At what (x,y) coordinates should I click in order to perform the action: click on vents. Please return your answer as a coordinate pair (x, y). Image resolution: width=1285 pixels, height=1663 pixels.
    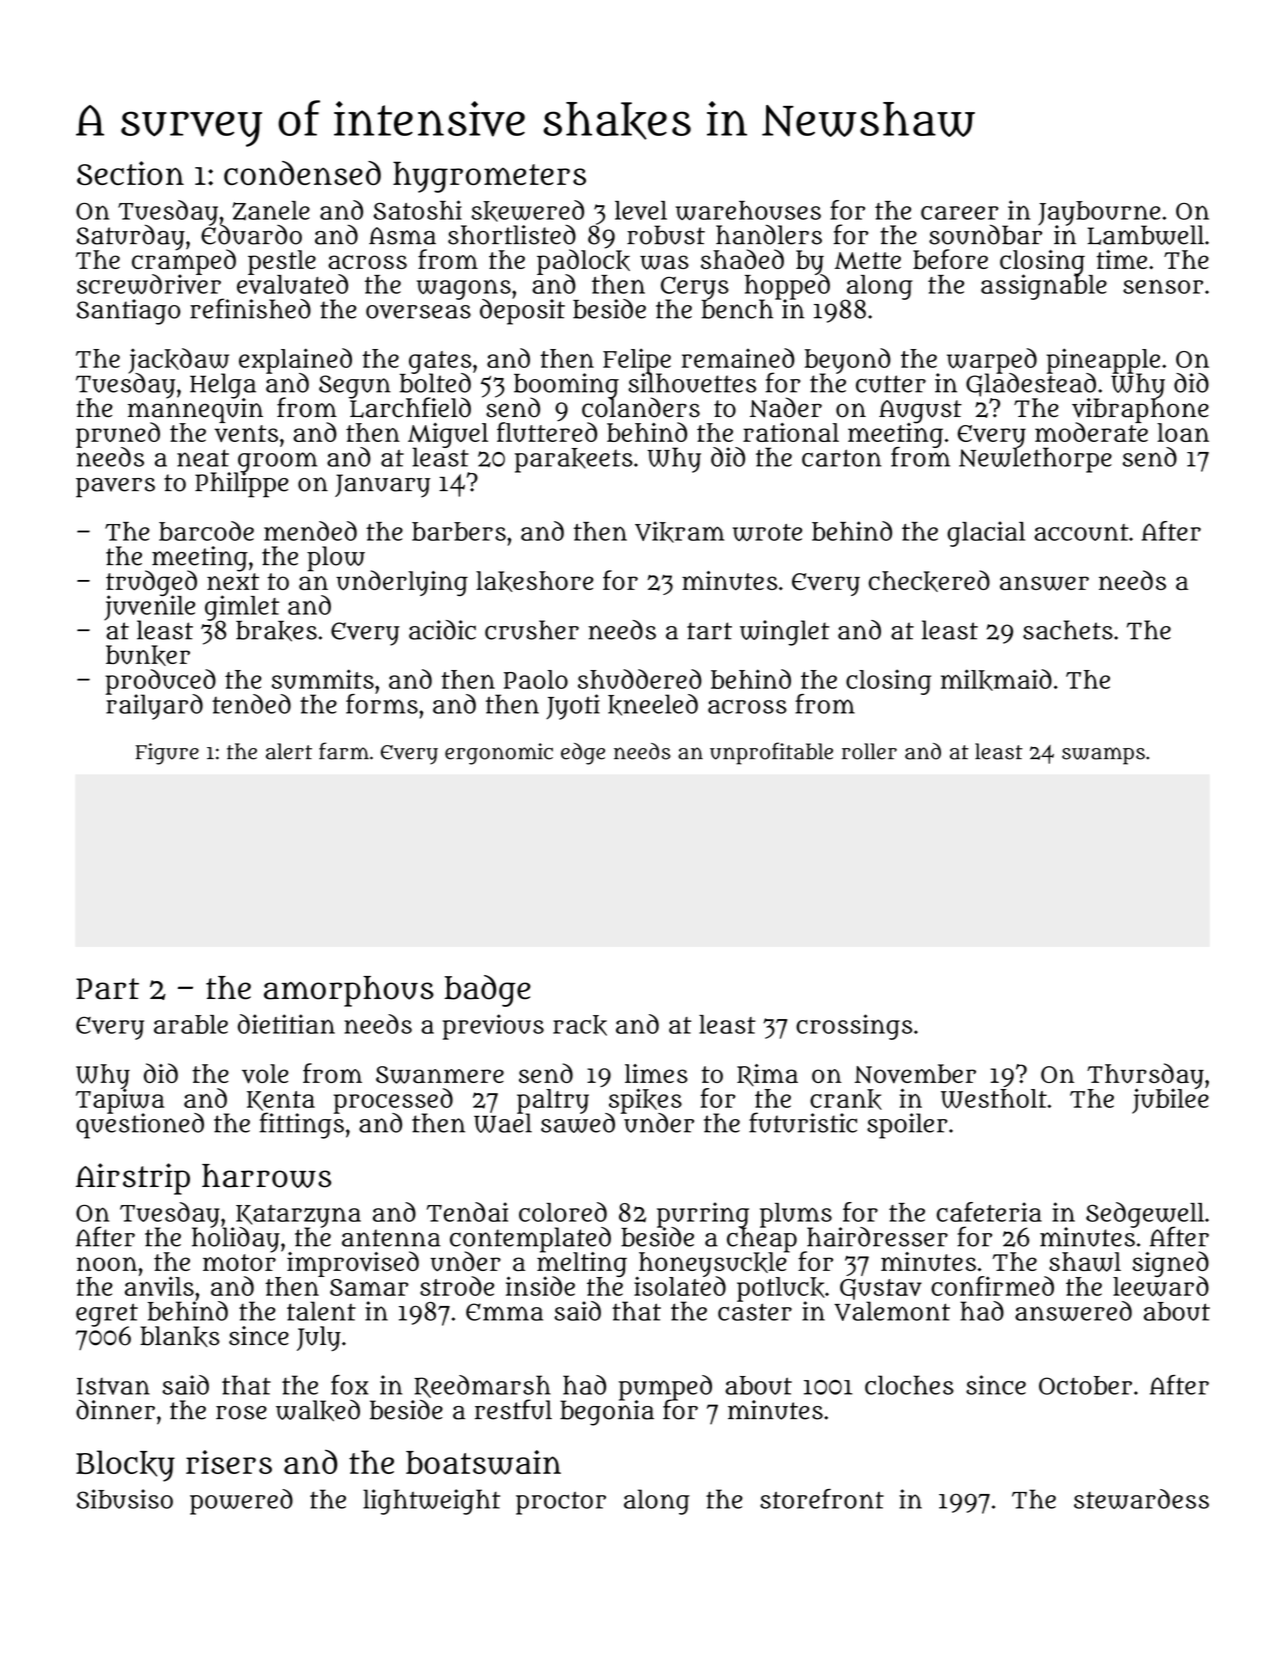
    Looking at the image, I should click on (246, 433).
